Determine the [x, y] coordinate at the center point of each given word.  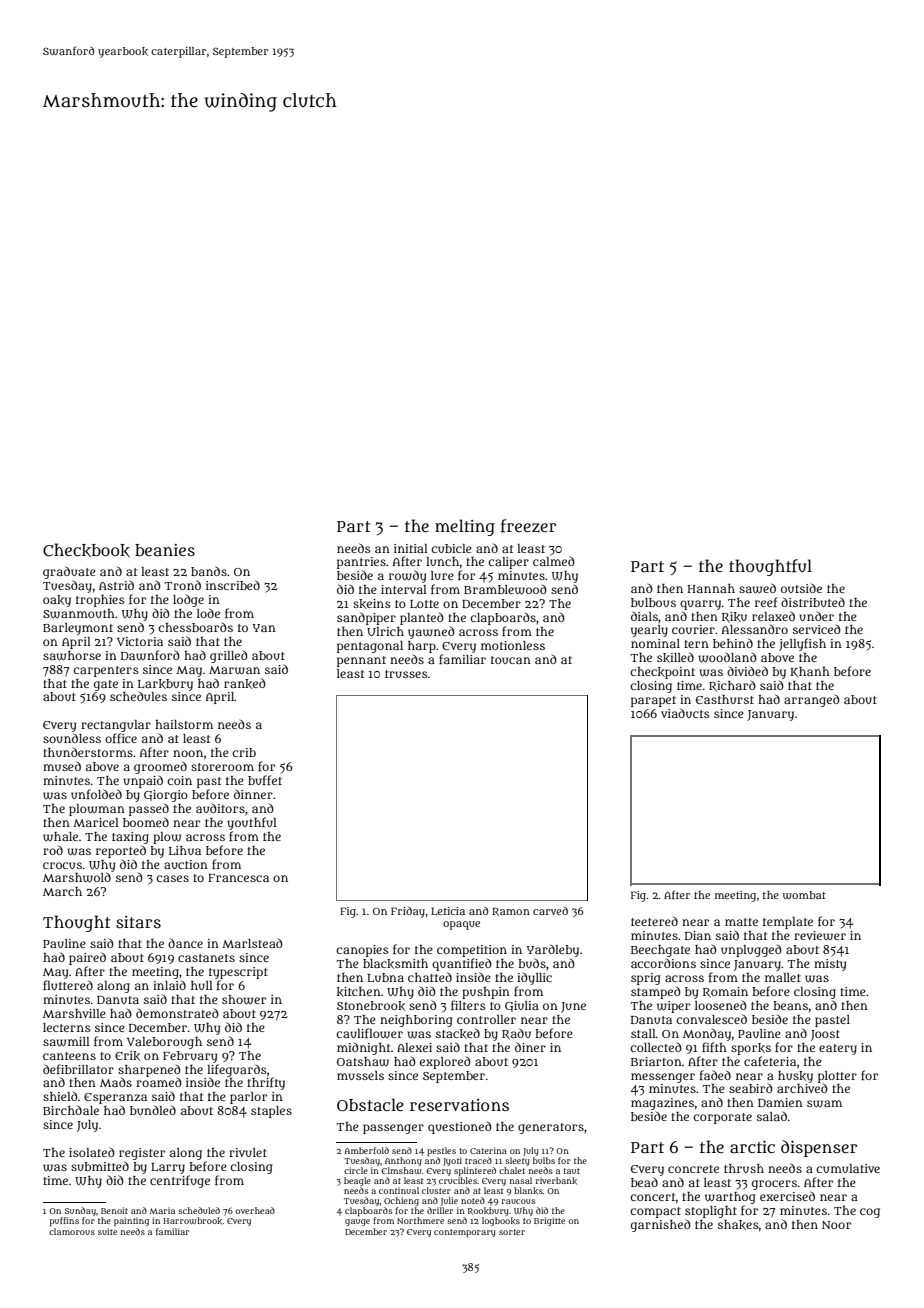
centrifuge [180, 1181]
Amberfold [367, 1150]
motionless [513, 645]
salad [772, 1116]
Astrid [116, 585]
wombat [804, 895]
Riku [734, 617]
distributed [813, 602]
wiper [673, 1007]
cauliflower [369, 1033]
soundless [72, 738]
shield [60, 1096]
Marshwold [77, 877]
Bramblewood [505, 589]
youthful [252, 823]
